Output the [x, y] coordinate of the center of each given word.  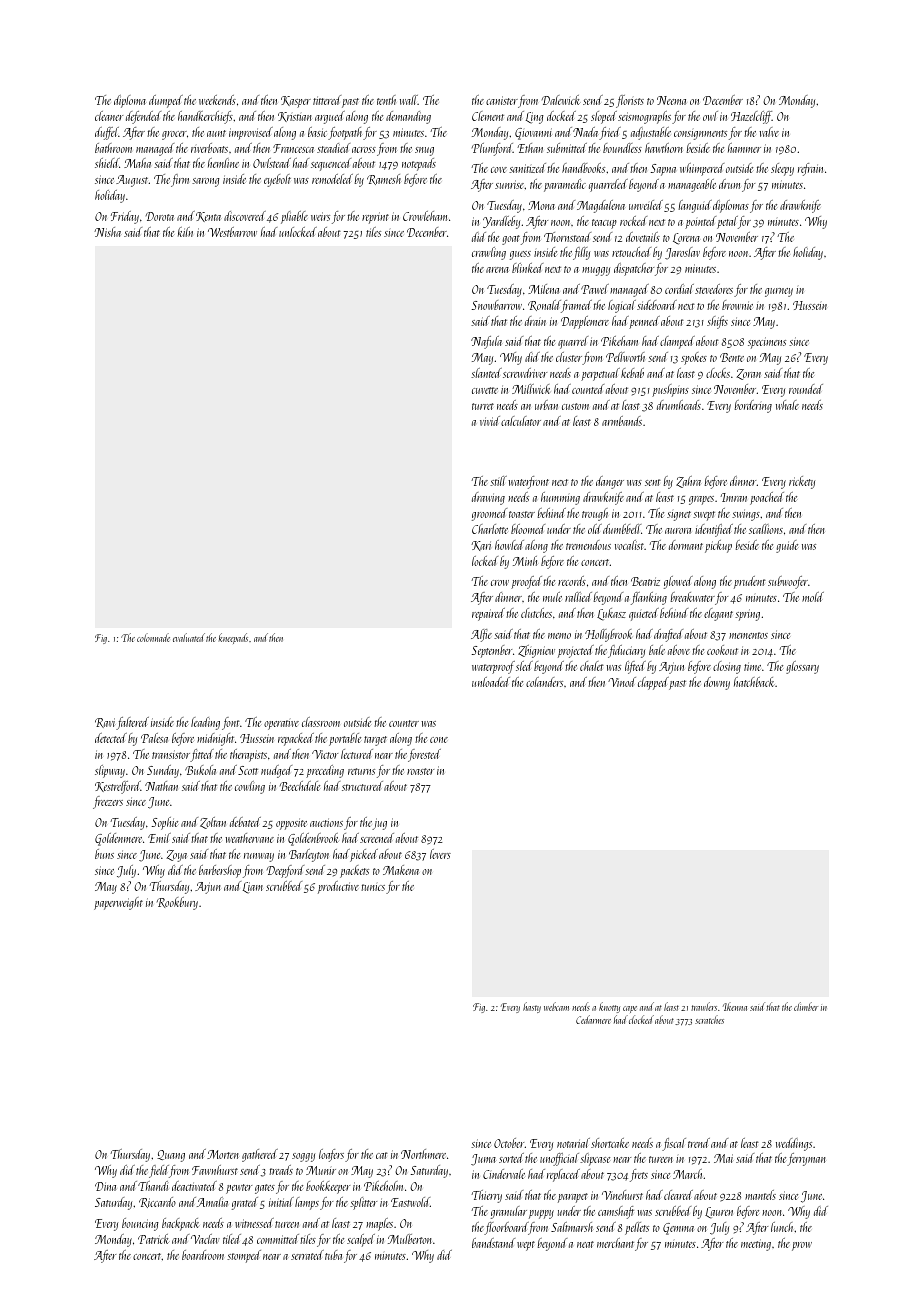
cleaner [109, 116]
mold [813, 597]
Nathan [161, 786]
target [375, 741]
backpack [181, 1224]
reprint [375, 218]
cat [382, 1155]
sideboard [657, 305]
